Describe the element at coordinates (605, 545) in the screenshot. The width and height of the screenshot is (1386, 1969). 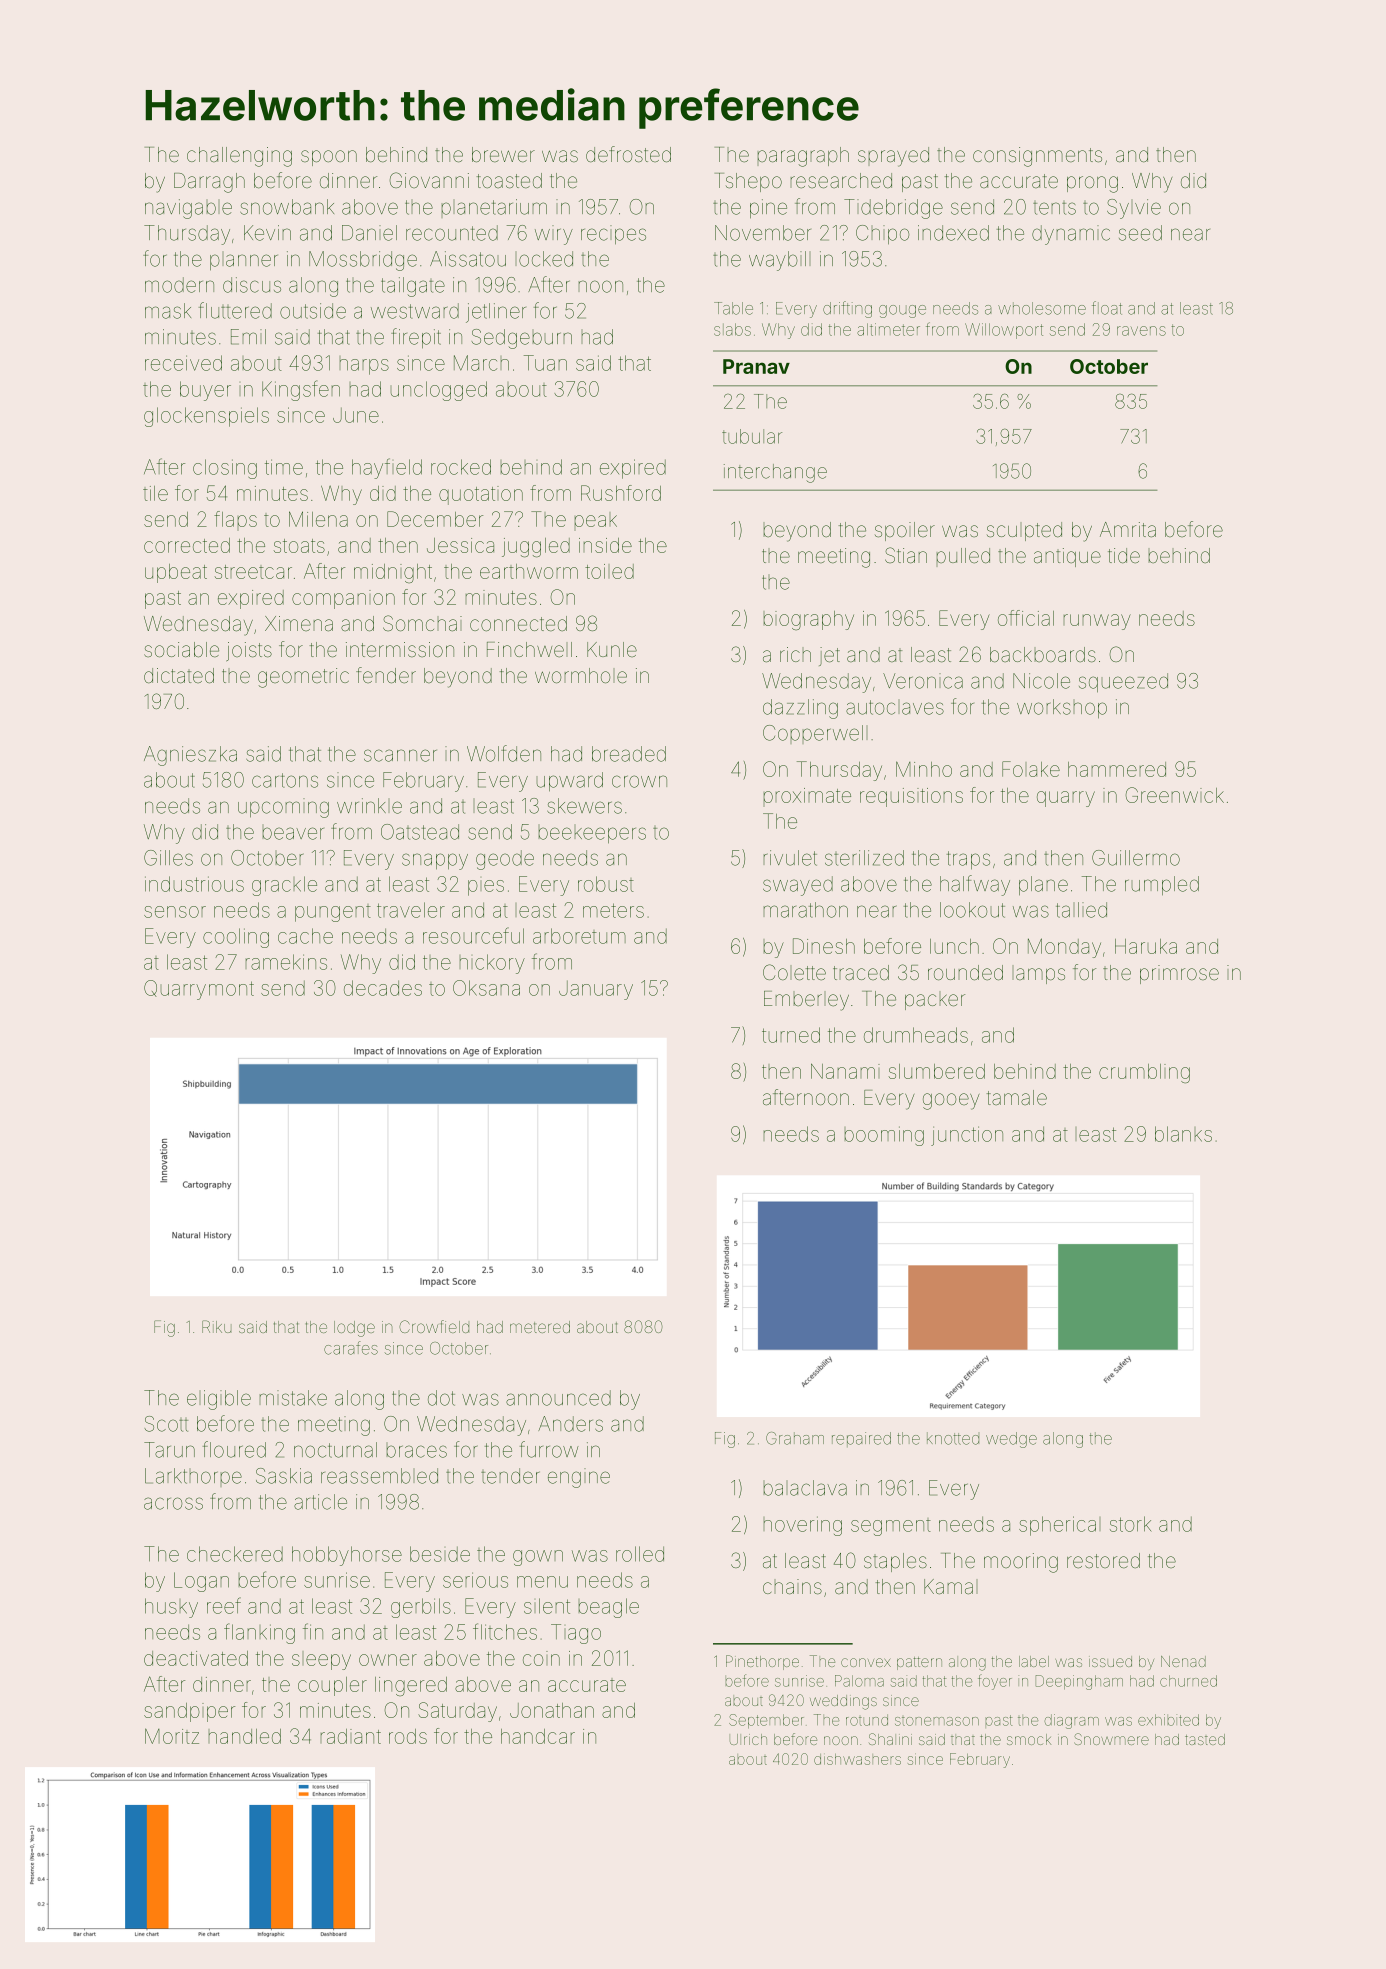
I see `inside` at that location.
